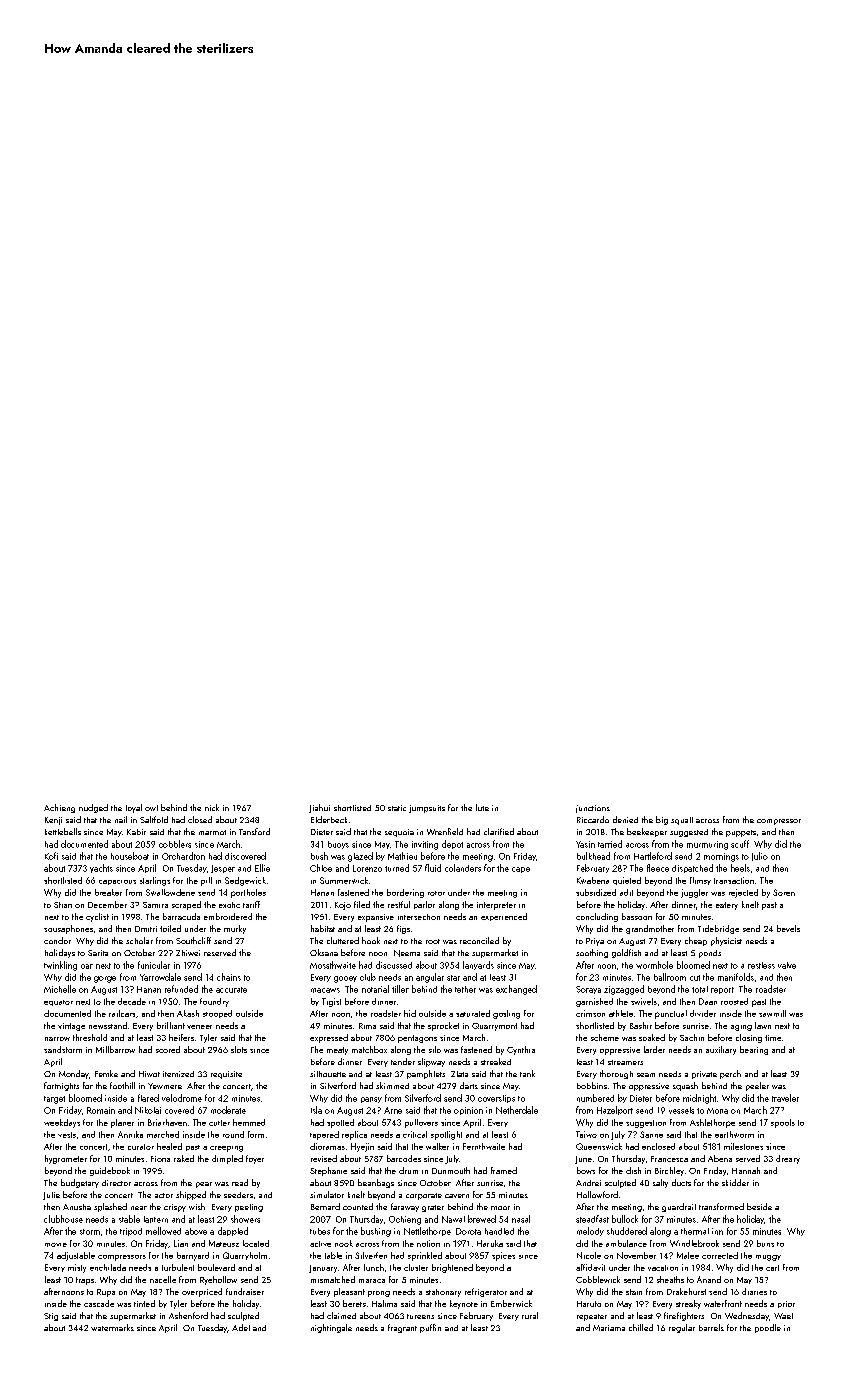  Describe the element at coordinates (402, 1328) in the screenshot. I see `fragrant` at that location.
